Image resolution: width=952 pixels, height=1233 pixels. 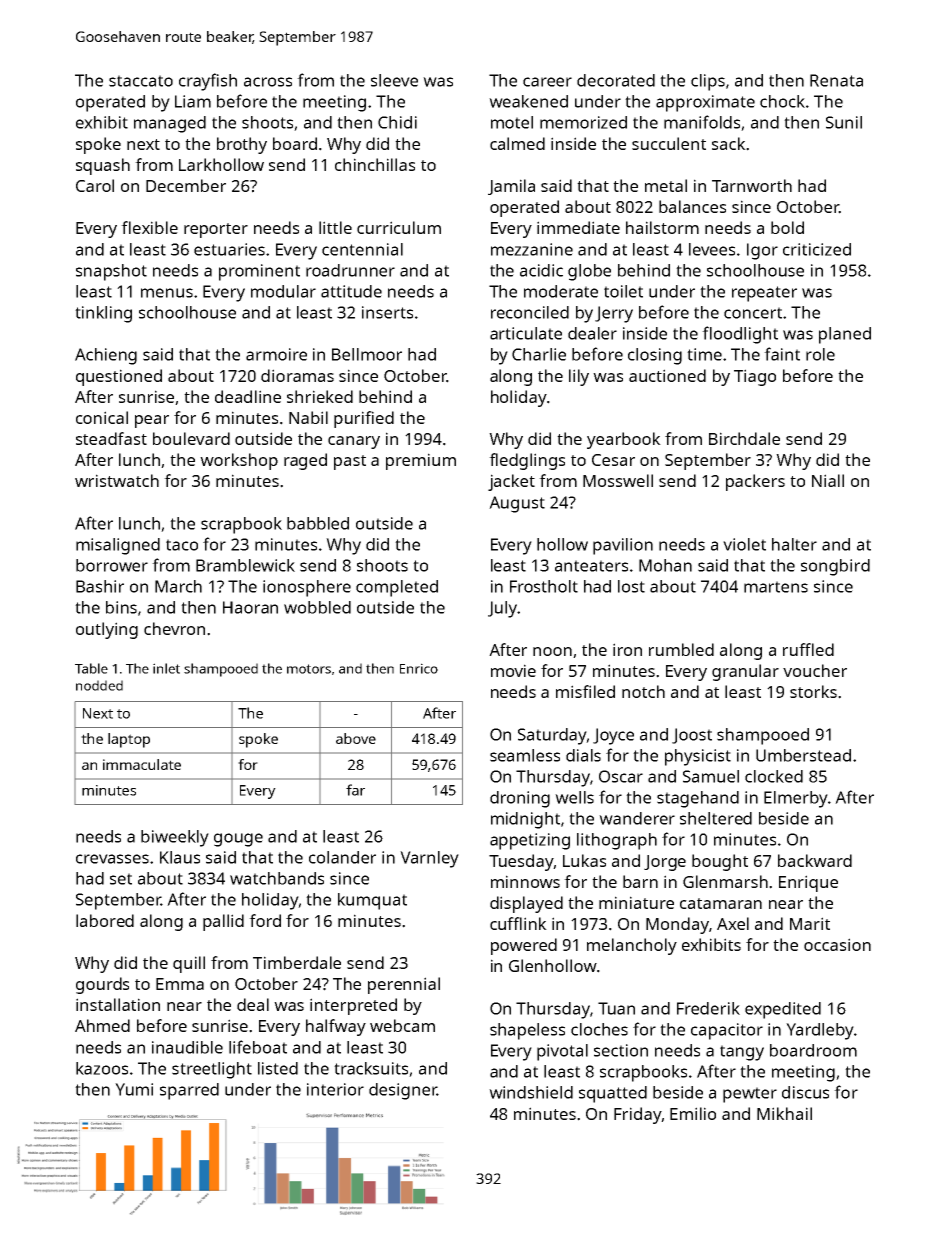 I want to click on conical, so click(x=102, y=417).
